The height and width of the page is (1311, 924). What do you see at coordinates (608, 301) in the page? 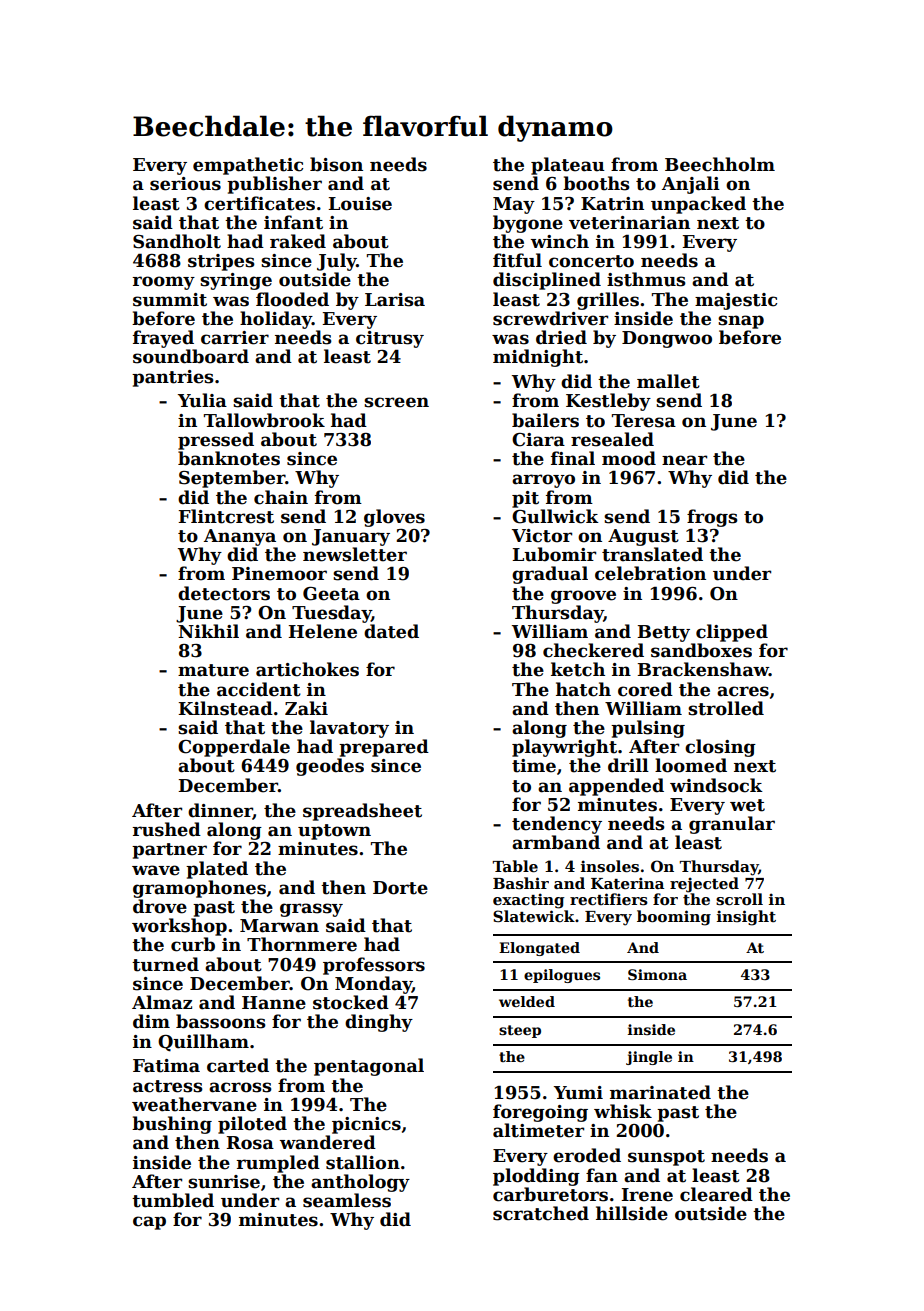
I see `grilles` at bounding box center [608, 301].
